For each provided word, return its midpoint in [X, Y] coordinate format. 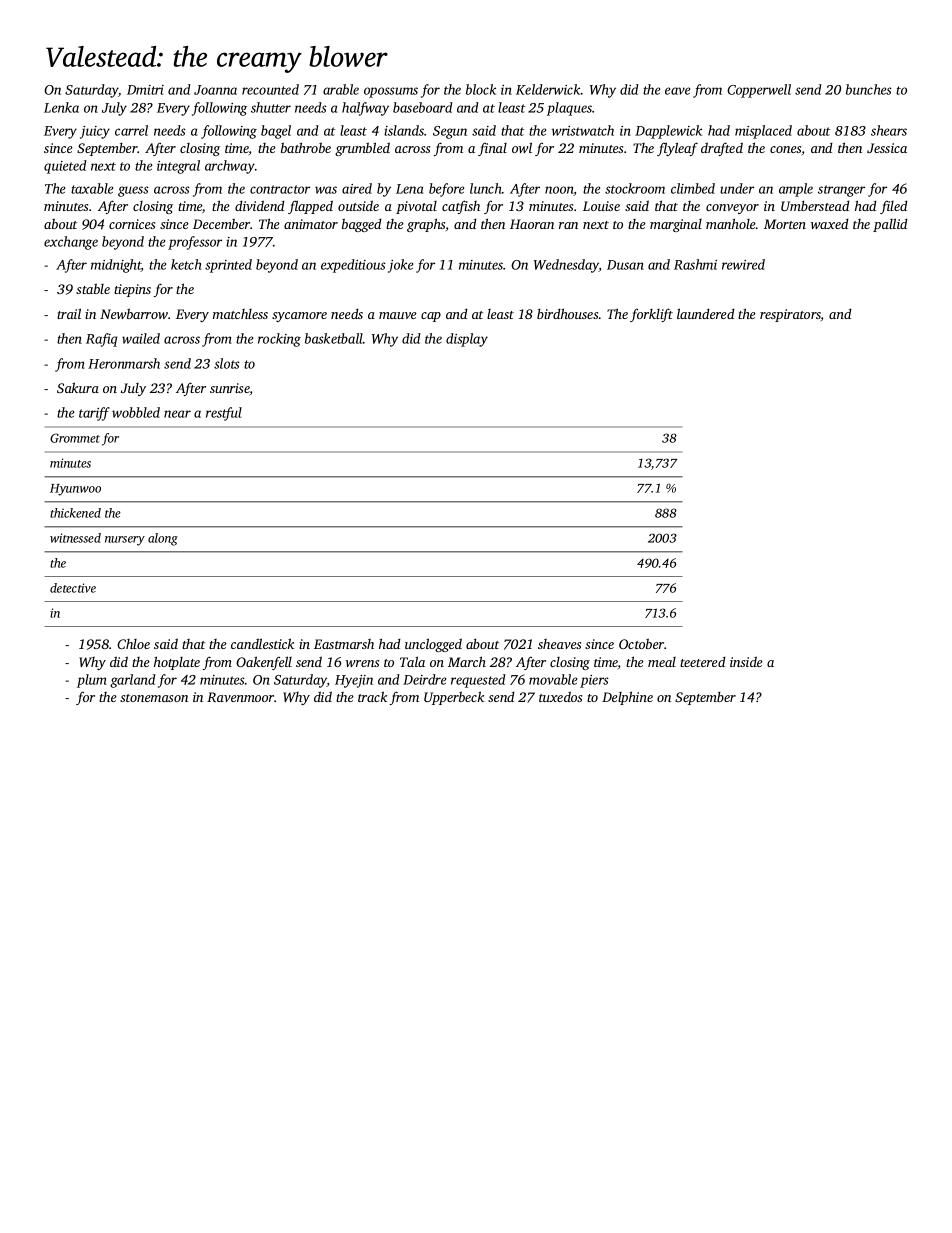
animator [311, 224]
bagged [362, 225]
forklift [651, 315]
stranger [841, 191]
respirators [790, 315]
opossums [391, 92]
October [641, 643]
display [467, 340]
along [163, 539]
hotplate [177, 663]
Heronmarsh [124, 363]
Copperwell [759, 91]
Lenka [61, 107]
